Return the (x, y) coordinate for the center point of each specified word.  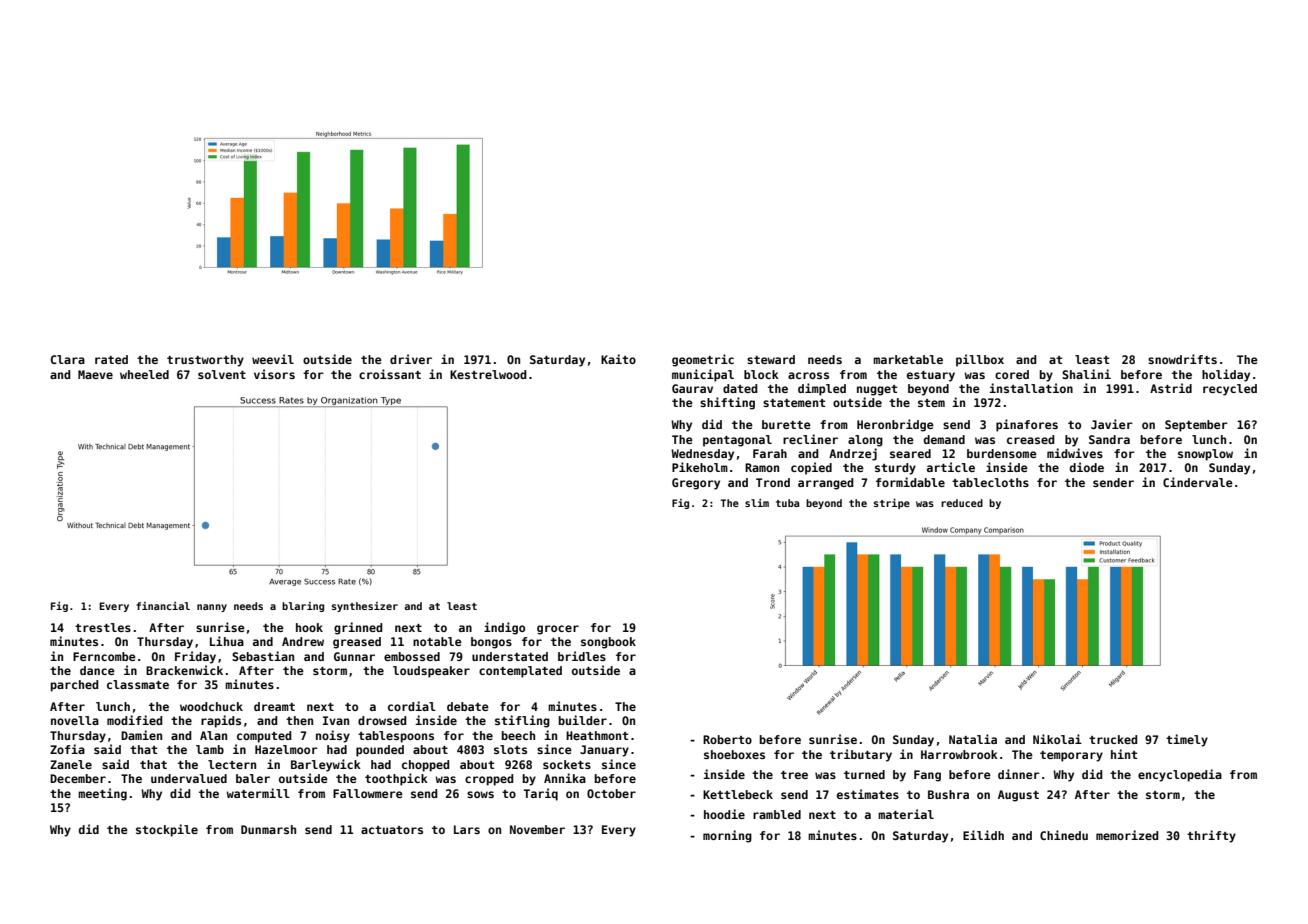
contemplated (520, 672)
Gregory (696, 484)
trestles (103, 627)
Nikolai (1057, 739)
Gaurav (692, 388)
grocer (558, 630)
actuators (392, 830)
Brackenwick (184, 670)
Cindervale (1198, 482)
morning (727, 836)
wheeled (144, 374)
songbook (608, 643)
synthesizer (365, 607)
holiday (1226, 375)
